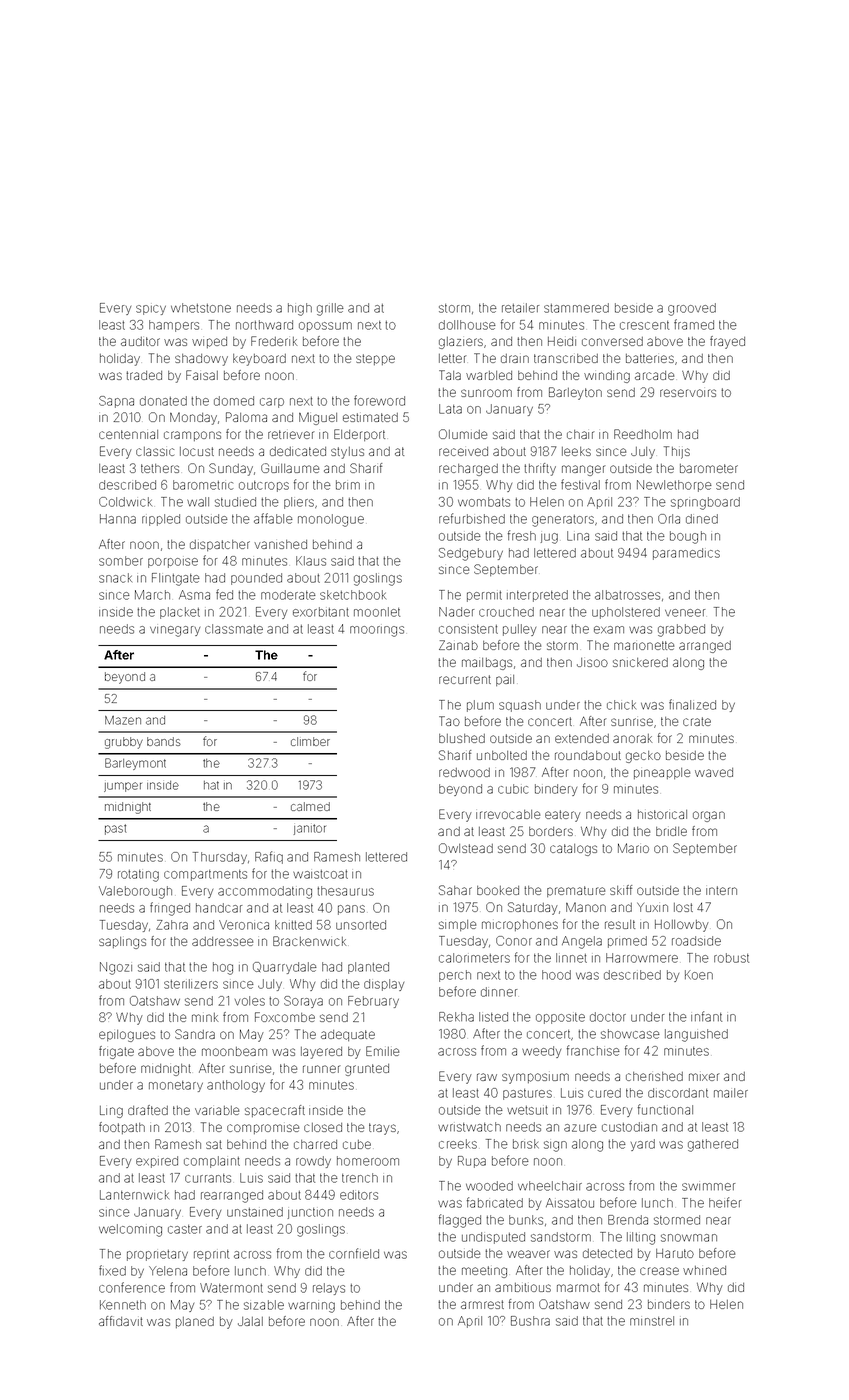 This screenshot has height=1400, width=849. I want to click on high, so click(300, 309).
